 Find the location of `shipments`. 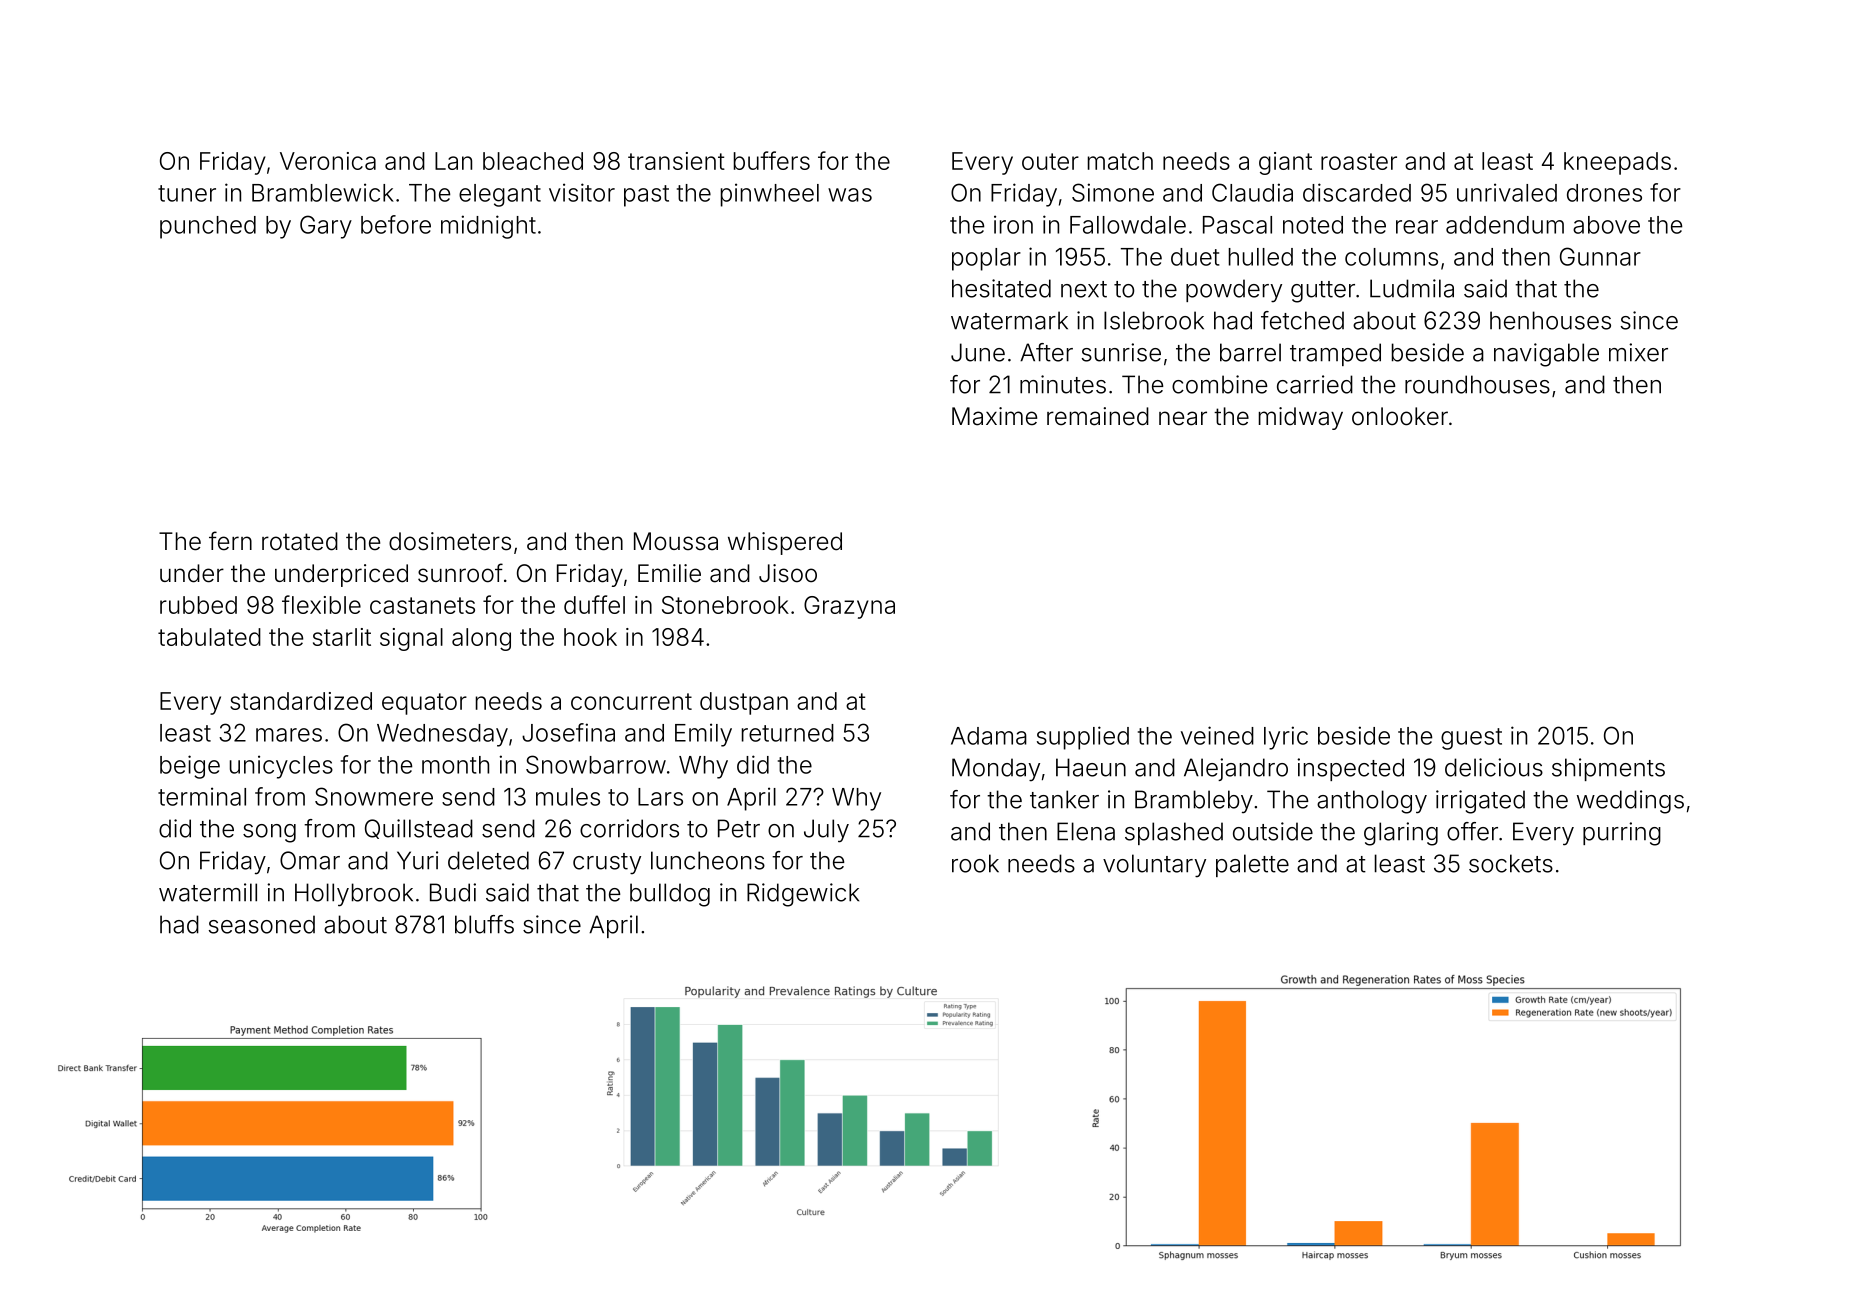

shipments is located at coordinates (1608, 769).
